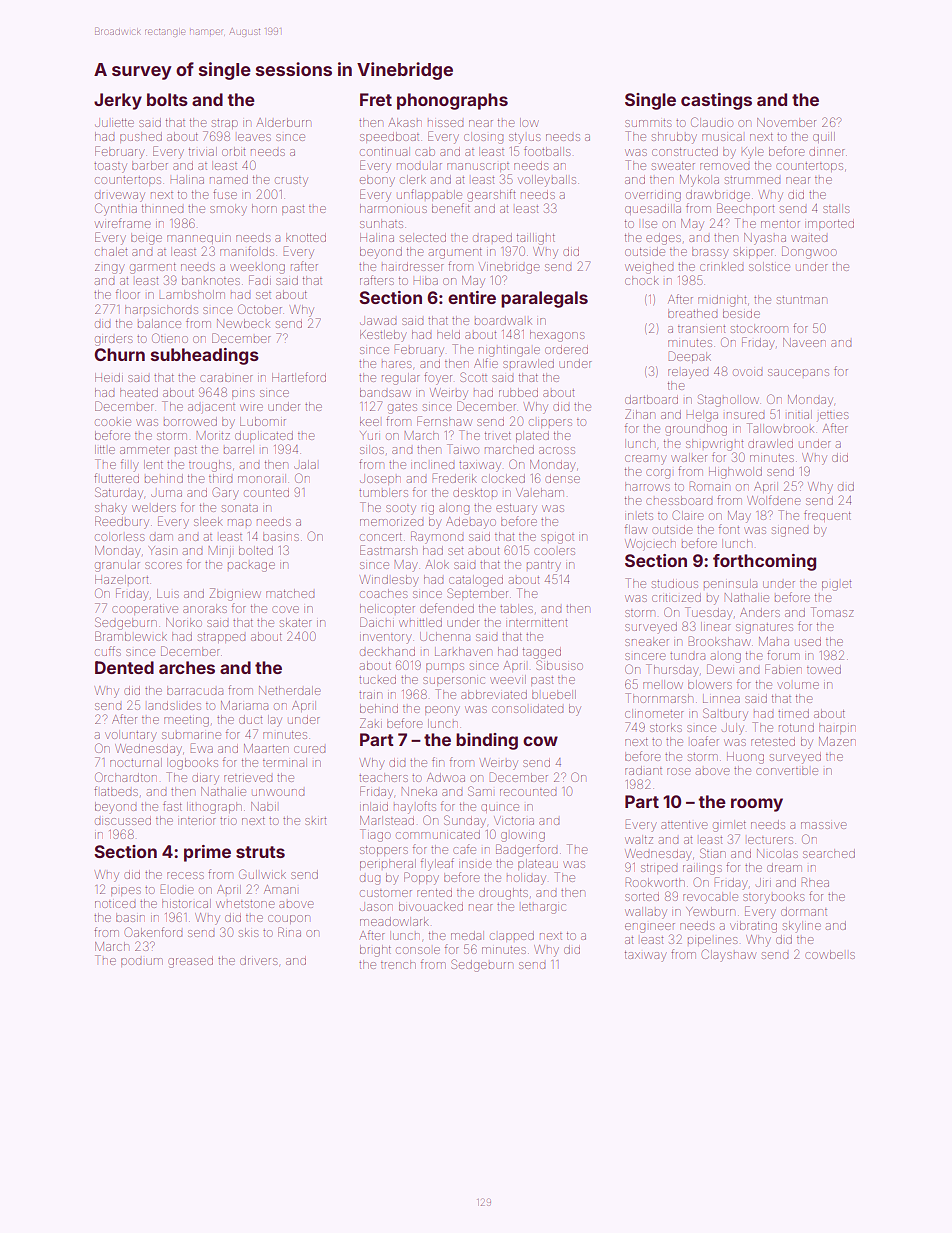  I want to click on Lubomir, so click(263, 421).
